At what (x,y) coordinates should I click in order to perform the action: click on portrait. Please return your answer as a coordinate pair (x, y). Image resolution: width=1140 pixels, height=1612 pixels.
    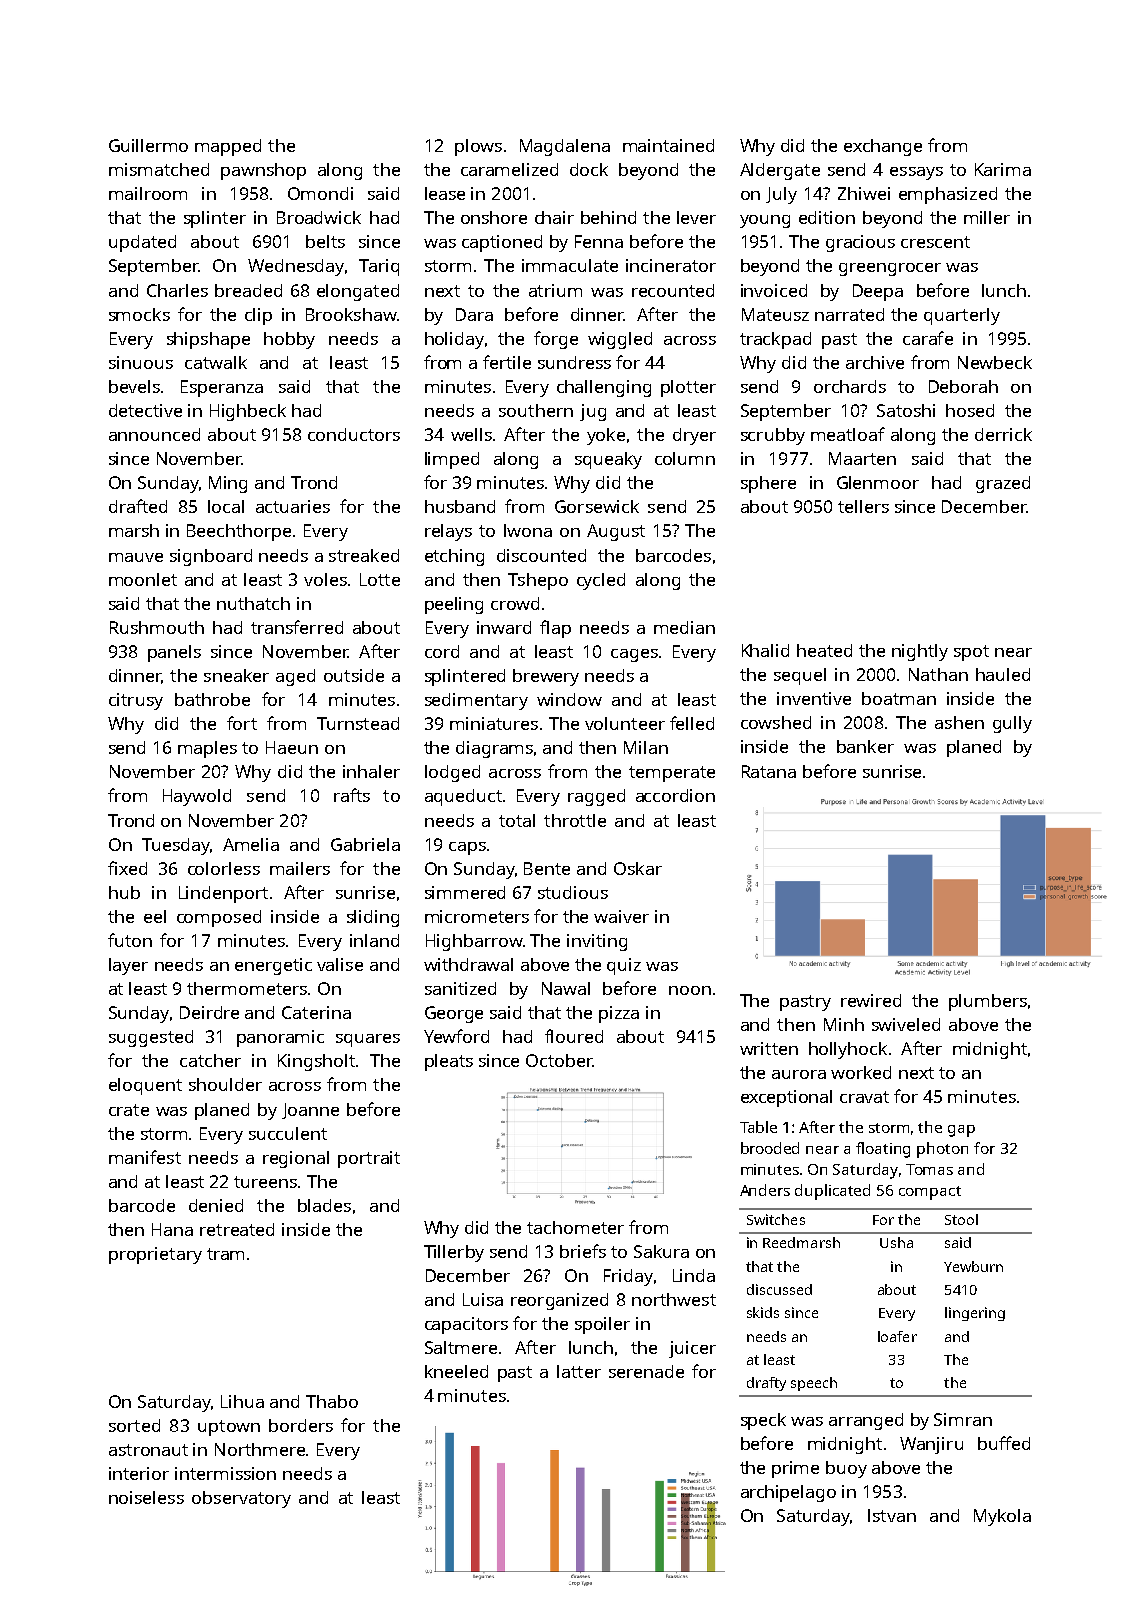
    Looking at the image, I should click on (369, 1159).
